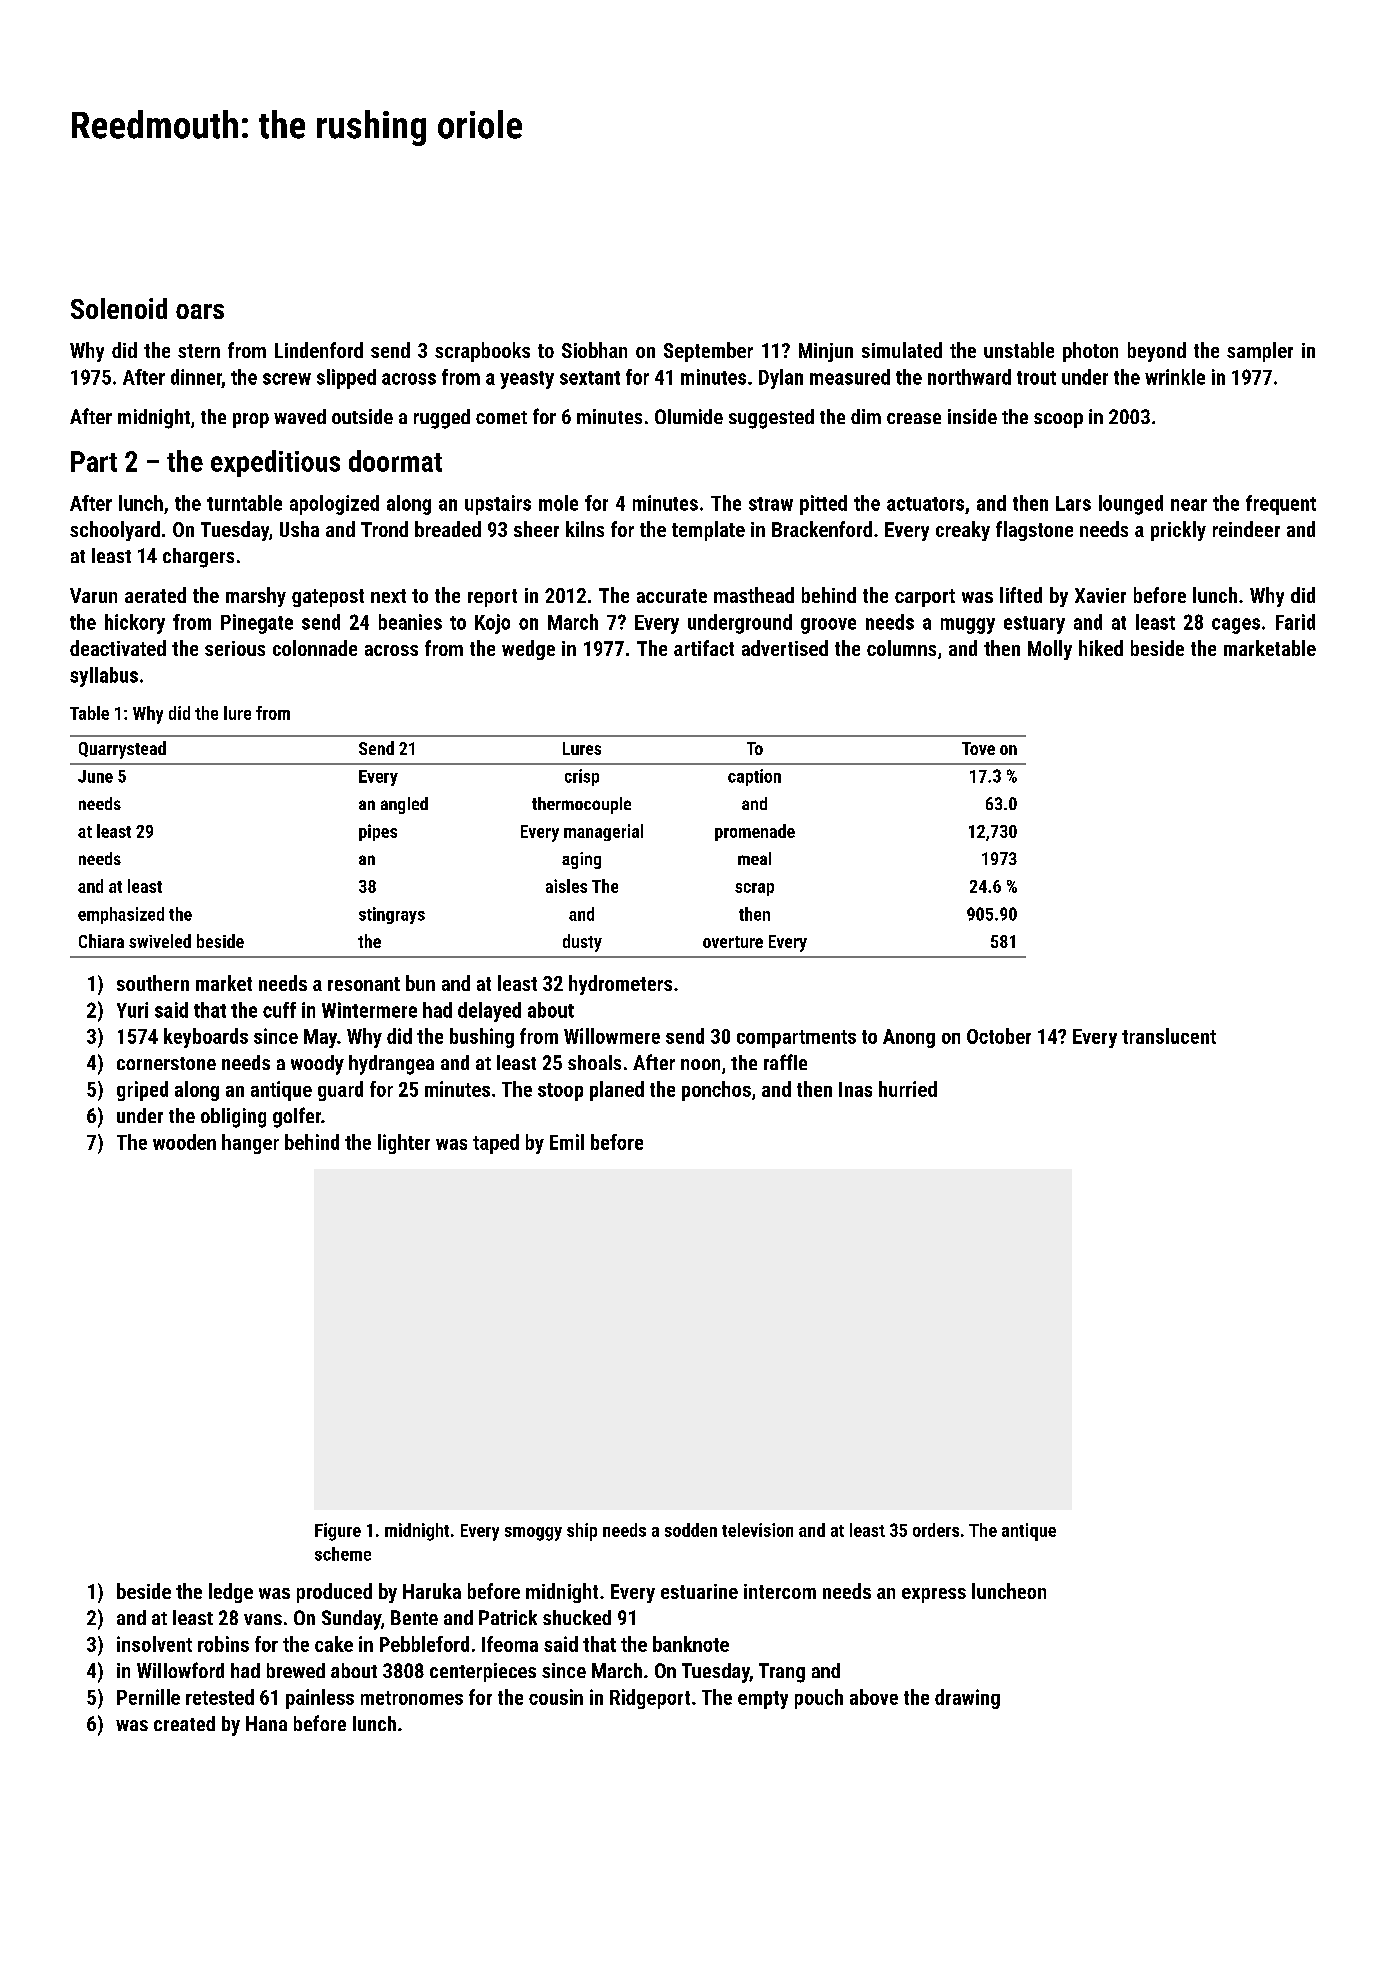 Image resolution: width=1386 pixels, height=1969 pixels. What do you see at coordinates (160, 941) in the screenshot?
I see `swiveled` at bounding box center [160, 941].
